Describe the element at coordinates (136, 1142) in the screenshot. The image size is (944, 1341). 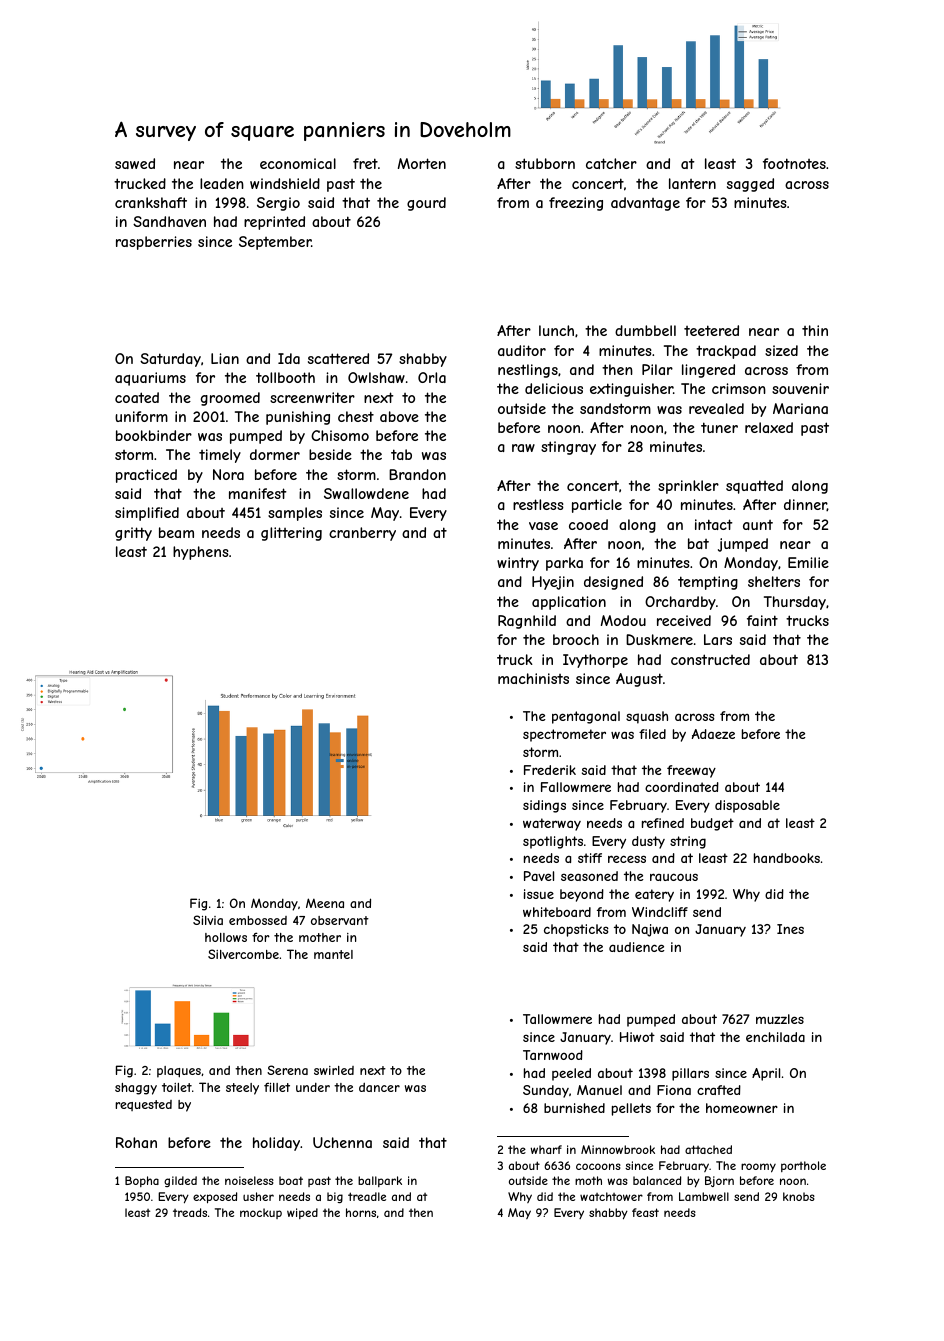
I see `Rohan` at that location.
